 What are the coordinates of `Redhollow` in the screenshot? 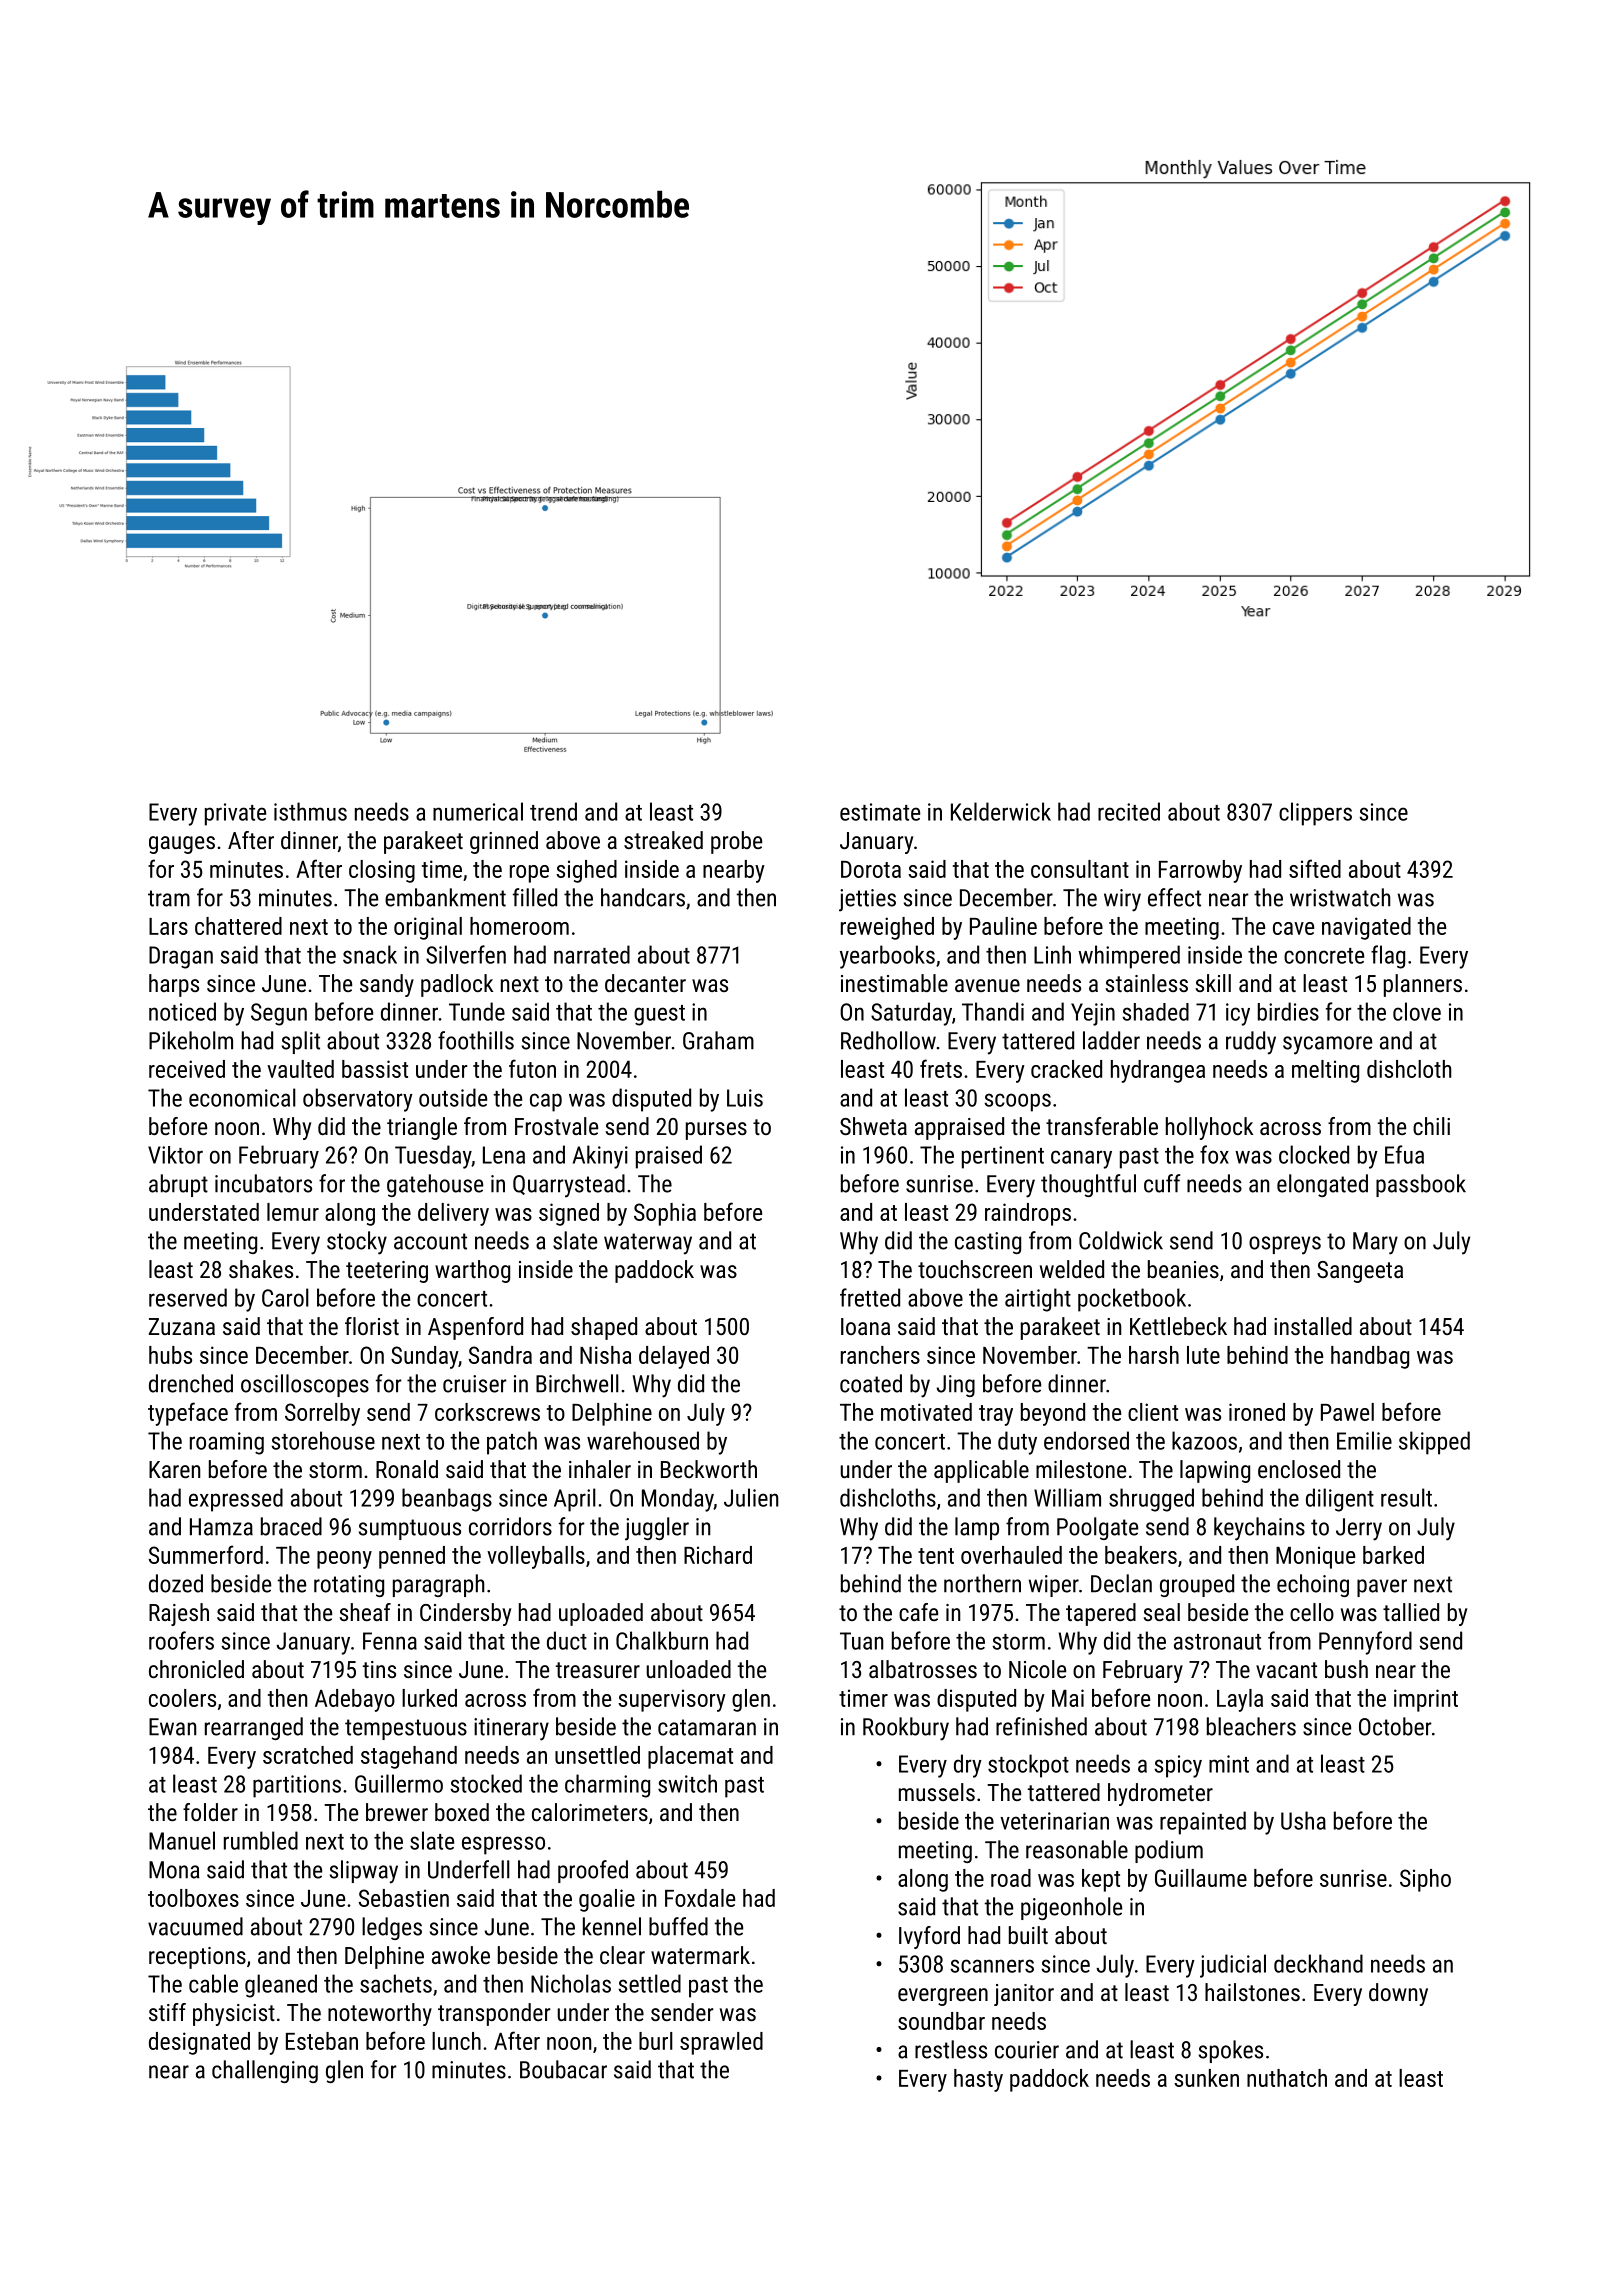 It's located at (888, 1040).
